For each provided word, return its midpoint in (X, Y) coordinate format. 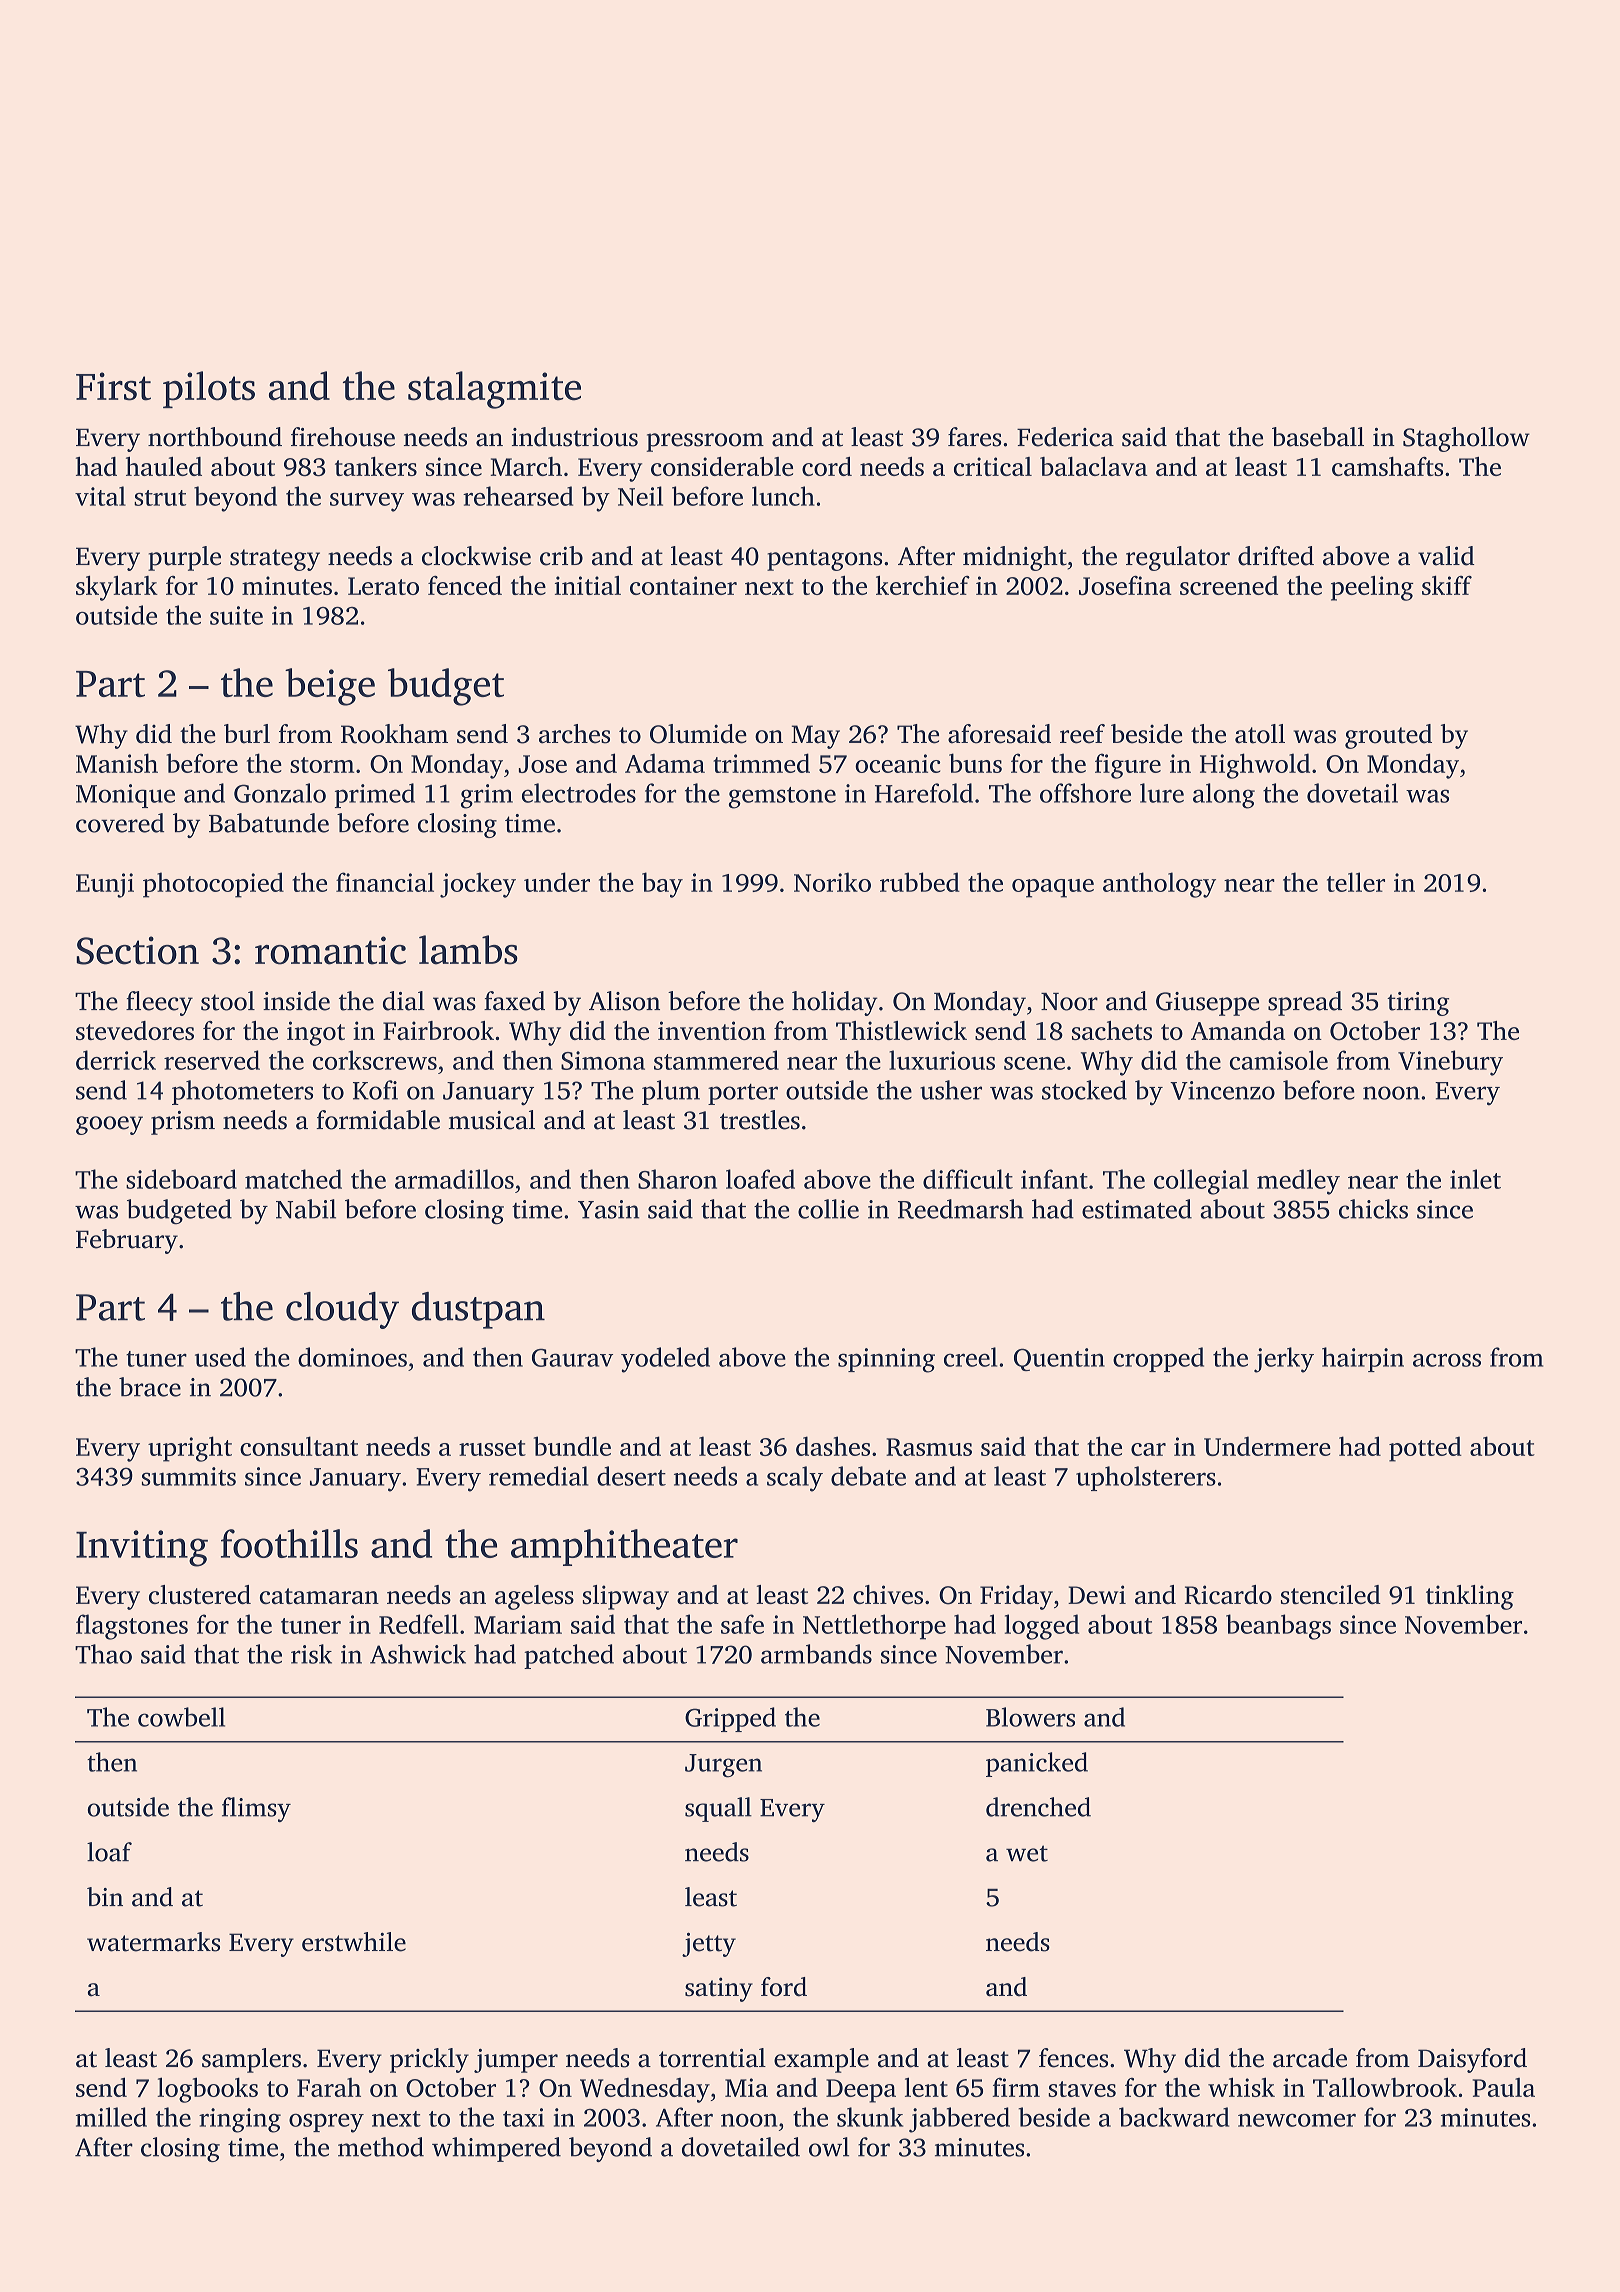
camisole (1279, 1060)
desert (631, 1476)
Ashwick (418, 1654)
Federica (1065, 437)
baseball (1318, 437)
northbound (215, 437)
